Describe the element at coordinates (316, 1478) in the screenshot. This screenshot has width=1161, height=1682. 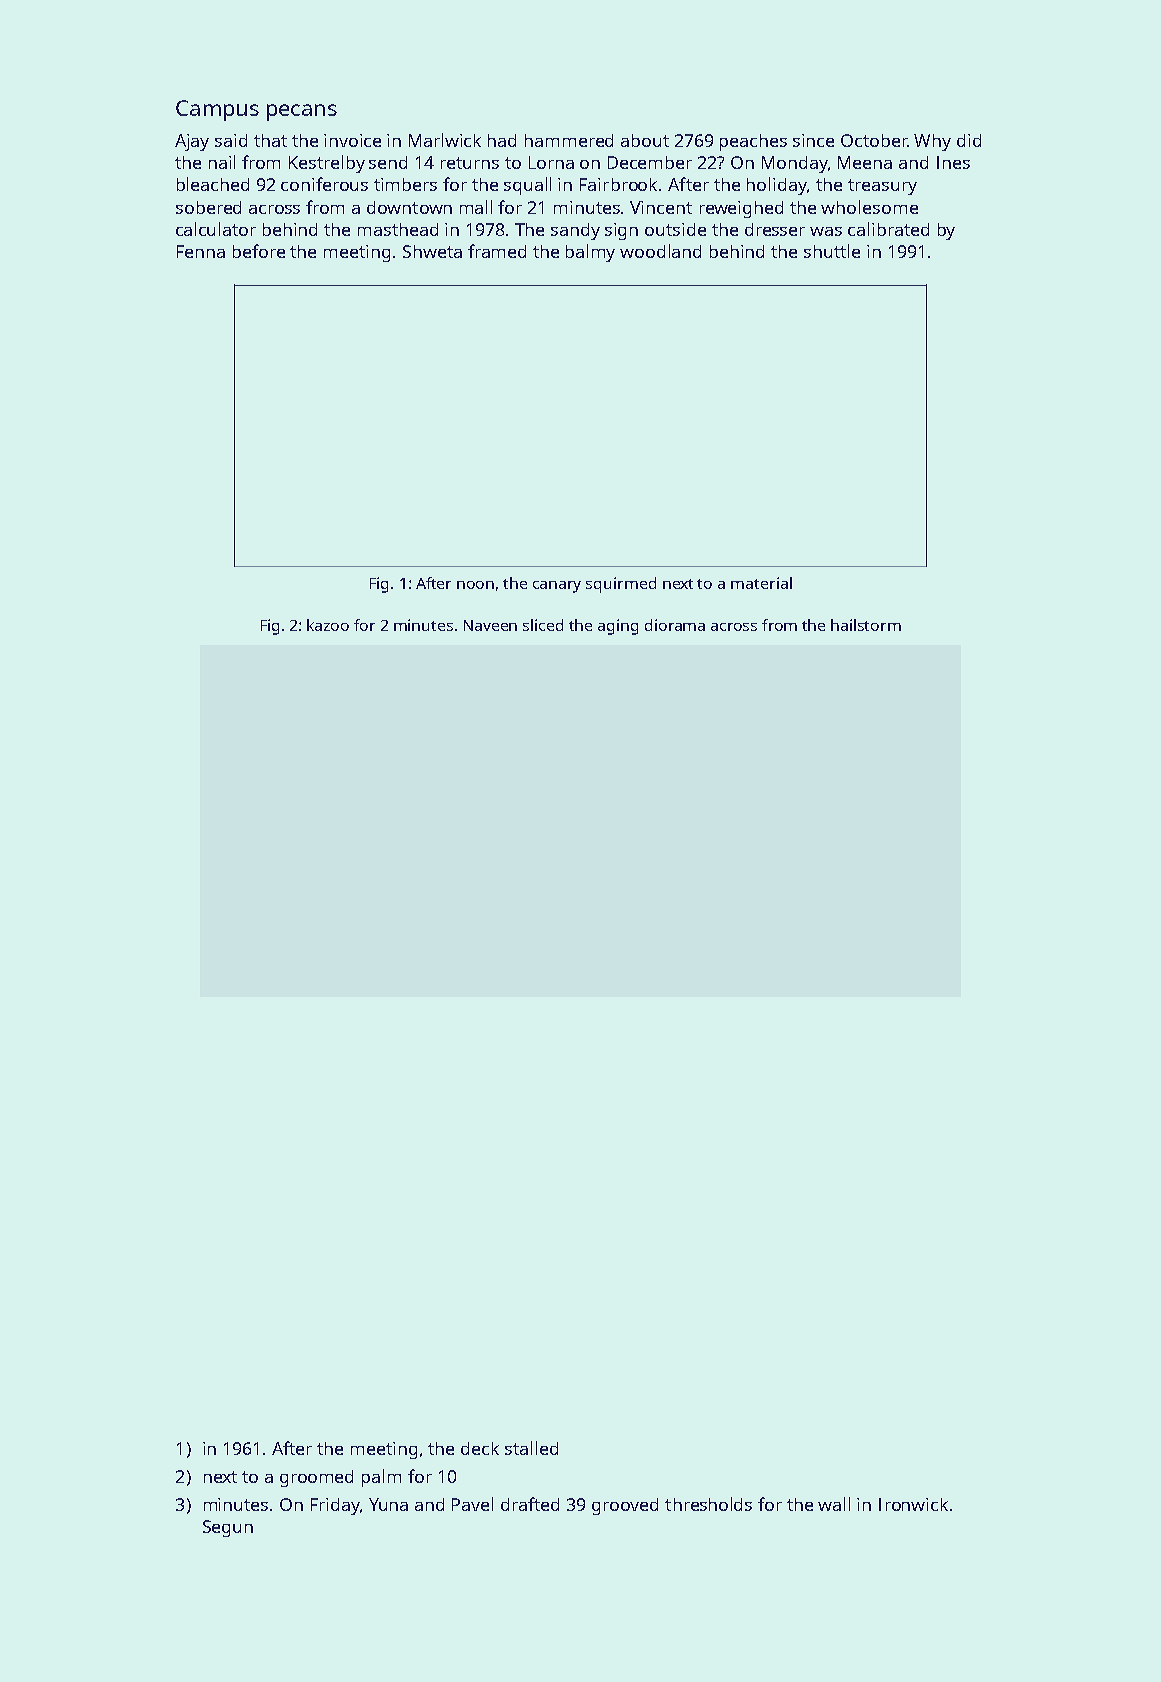
I see `groomed` at that location.
